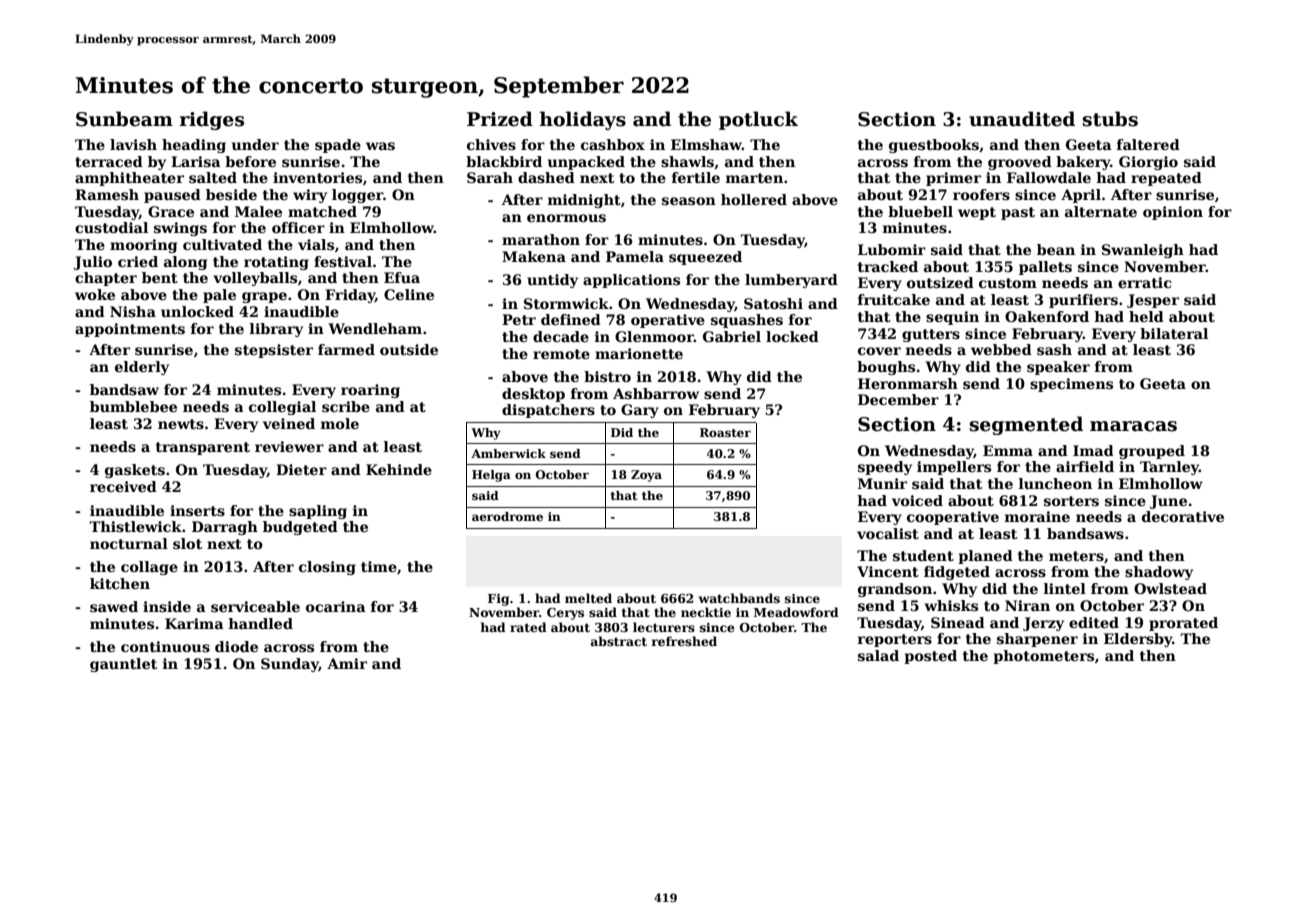 The image size is (1308, 924). What do you see at coordinates (619, 641) in the document?
I see `abstract` at bounding box center [619, 641].
